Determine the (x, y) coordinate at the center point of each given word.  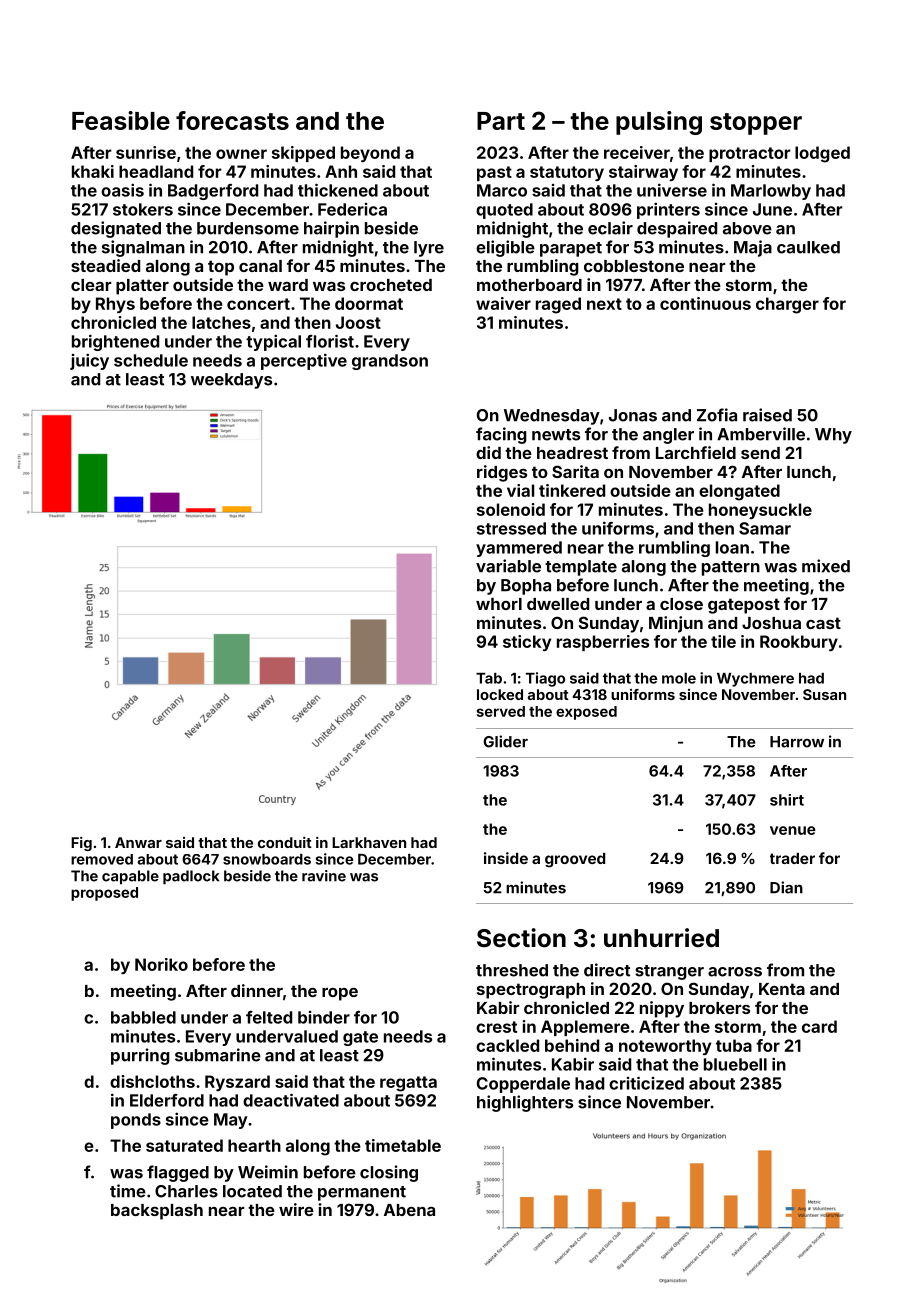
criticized (646, 1083)
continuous (705, 303)
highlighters (525, 1103)
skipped (303, 154)
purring (140, 1056)
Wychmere (755, 680)
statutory (567, 173)
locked (500, 694)
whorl (499, 604)
